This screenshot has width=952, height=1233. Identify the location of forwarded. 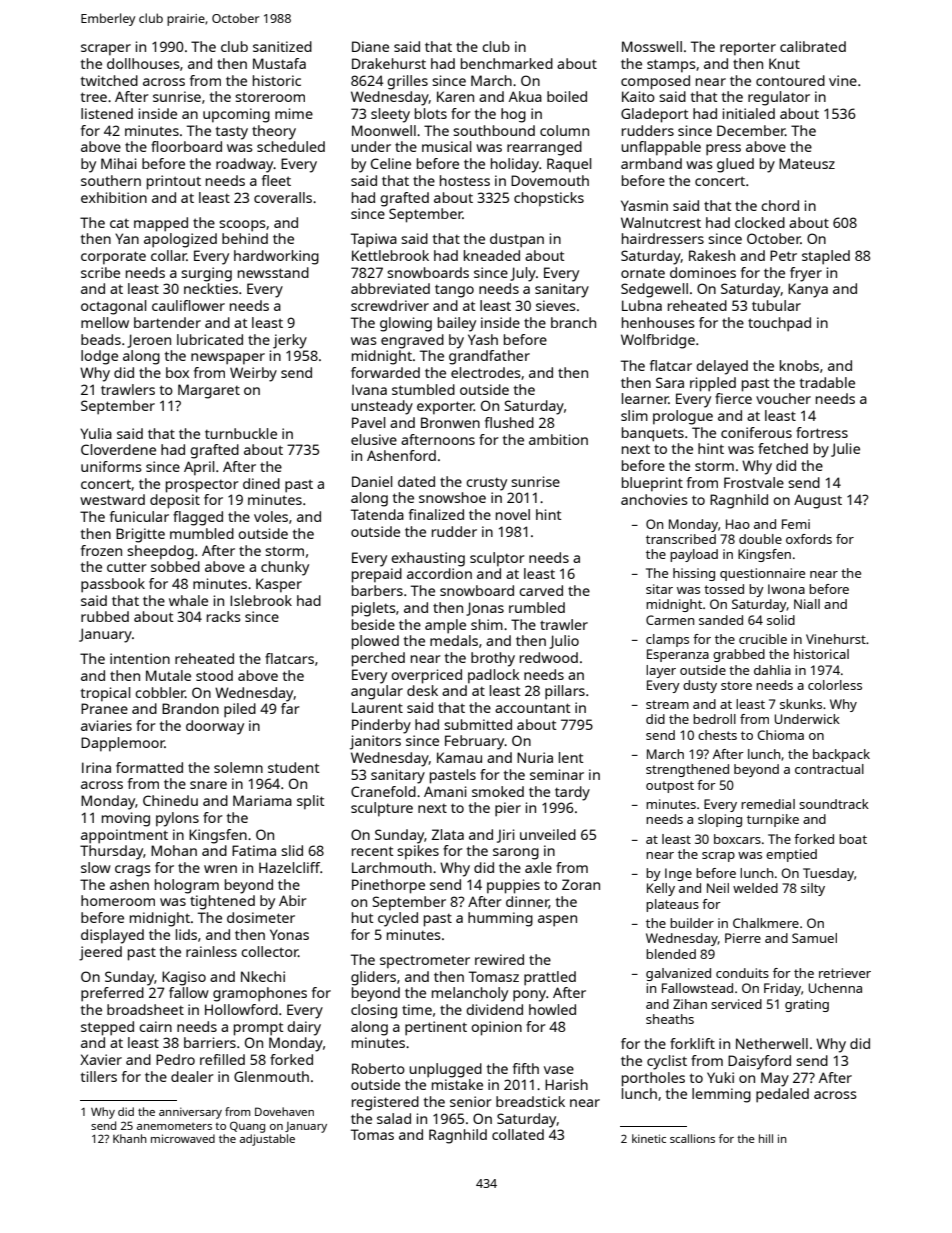
(385, 372).
